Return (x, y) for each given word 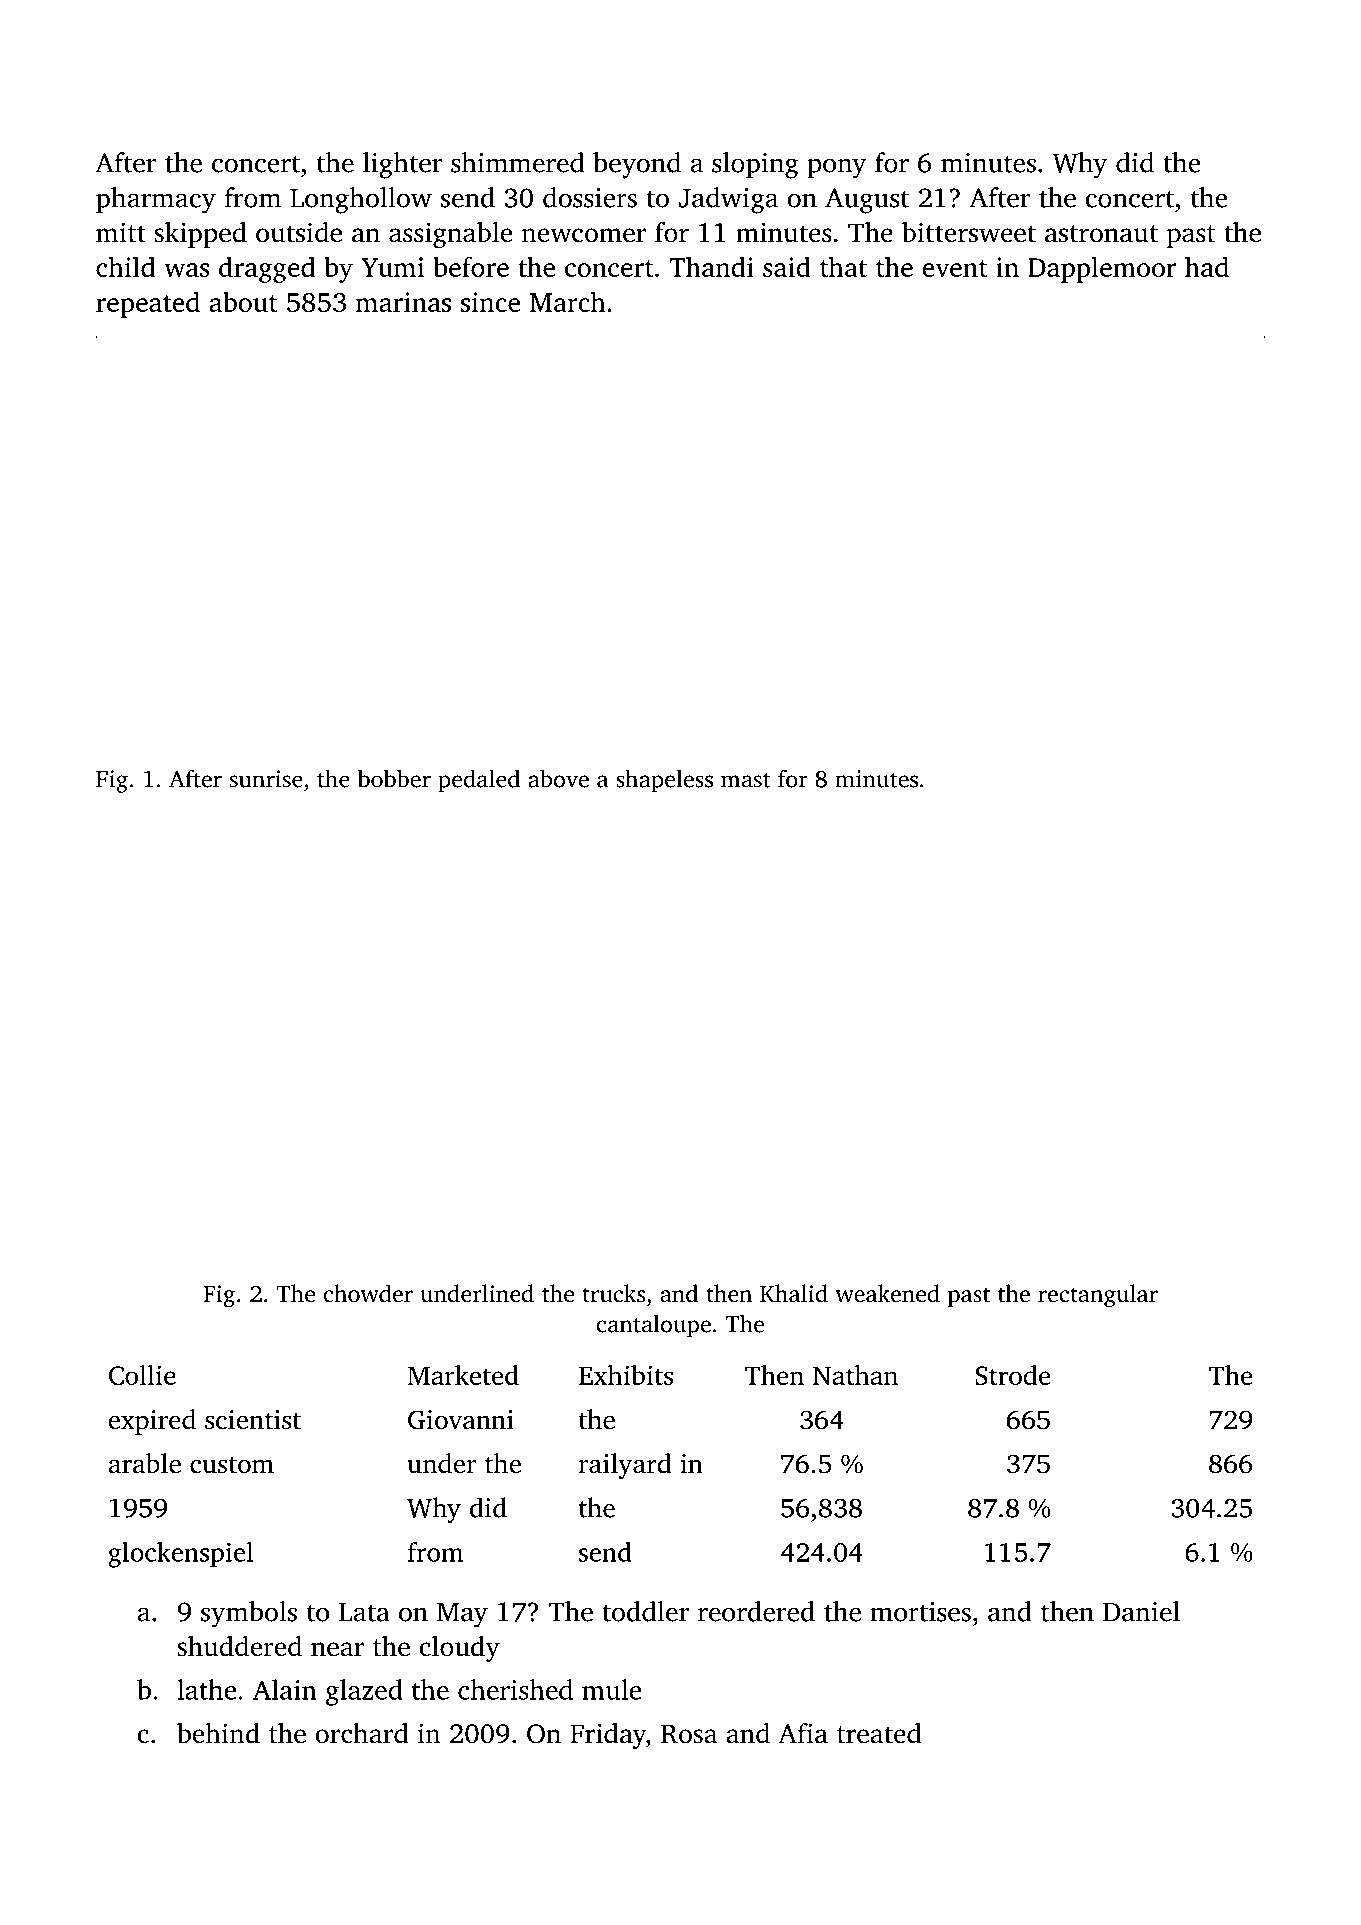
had (1207, 266)
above (558, 778)
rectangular (1098, 1296)
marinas (403, 302)
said (787, 266)
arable (144, 1463)
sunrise (266, 779)
